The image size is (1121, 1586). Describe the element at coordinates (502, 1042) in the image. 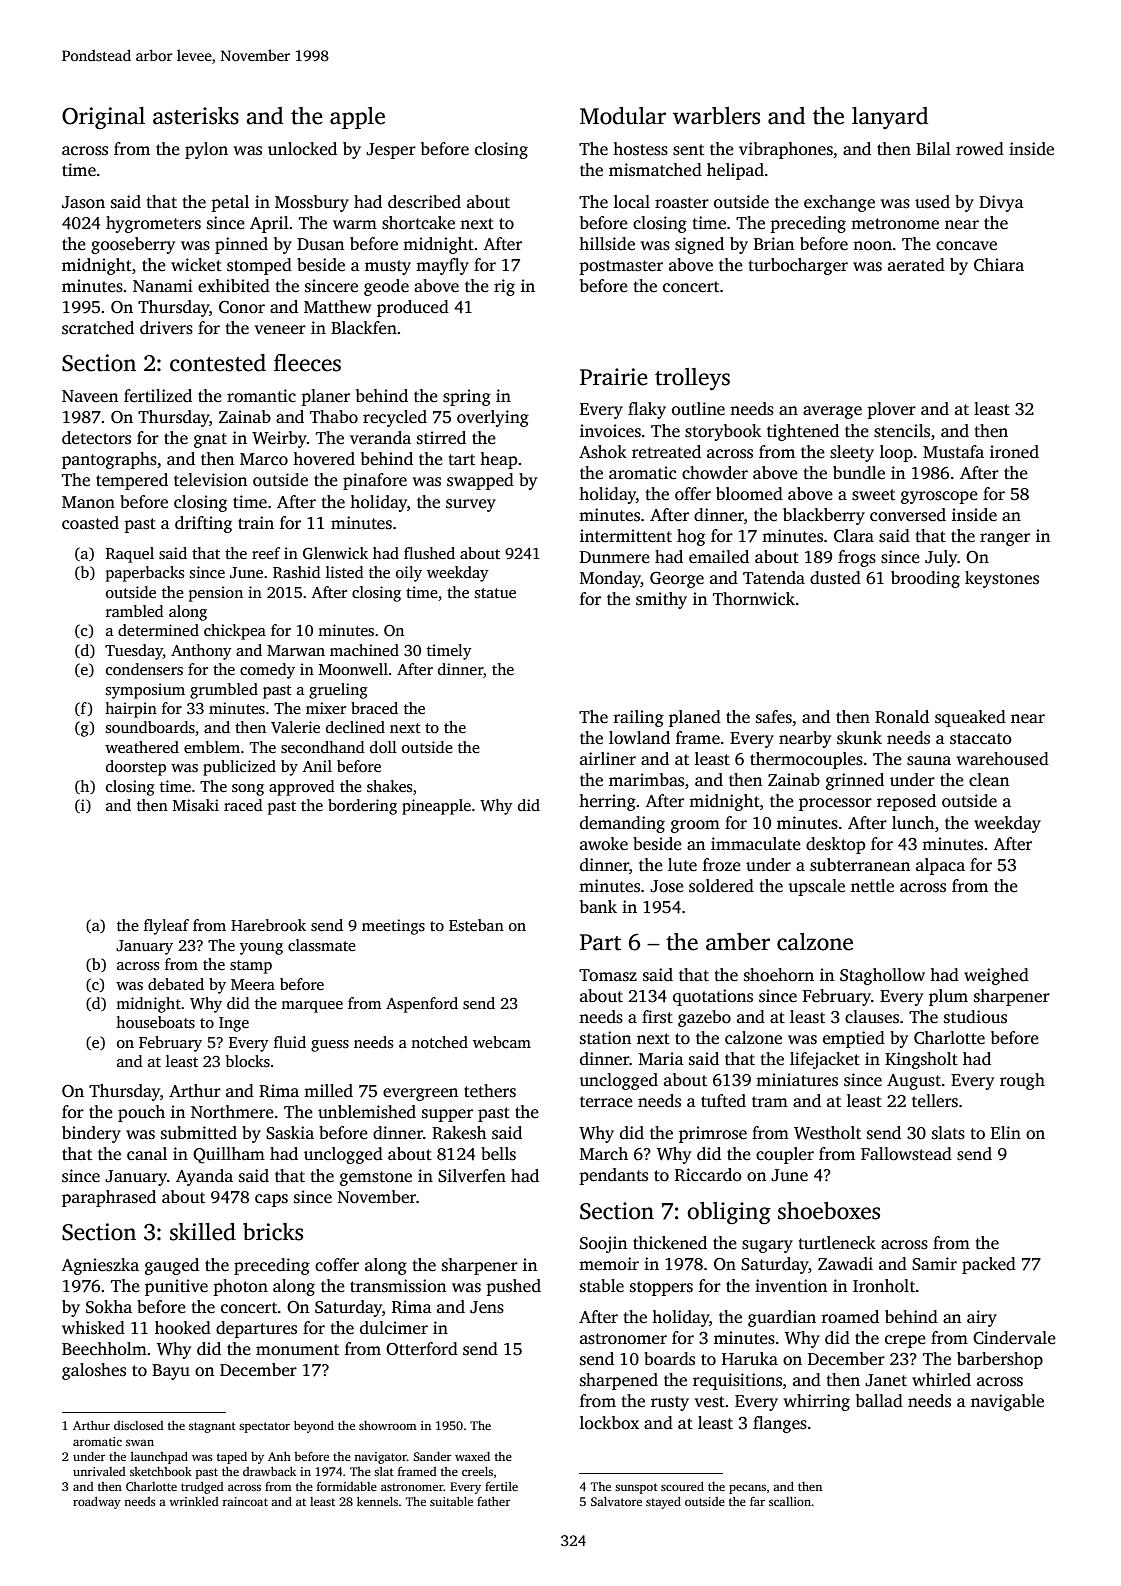

I see `webcam` at that location.
